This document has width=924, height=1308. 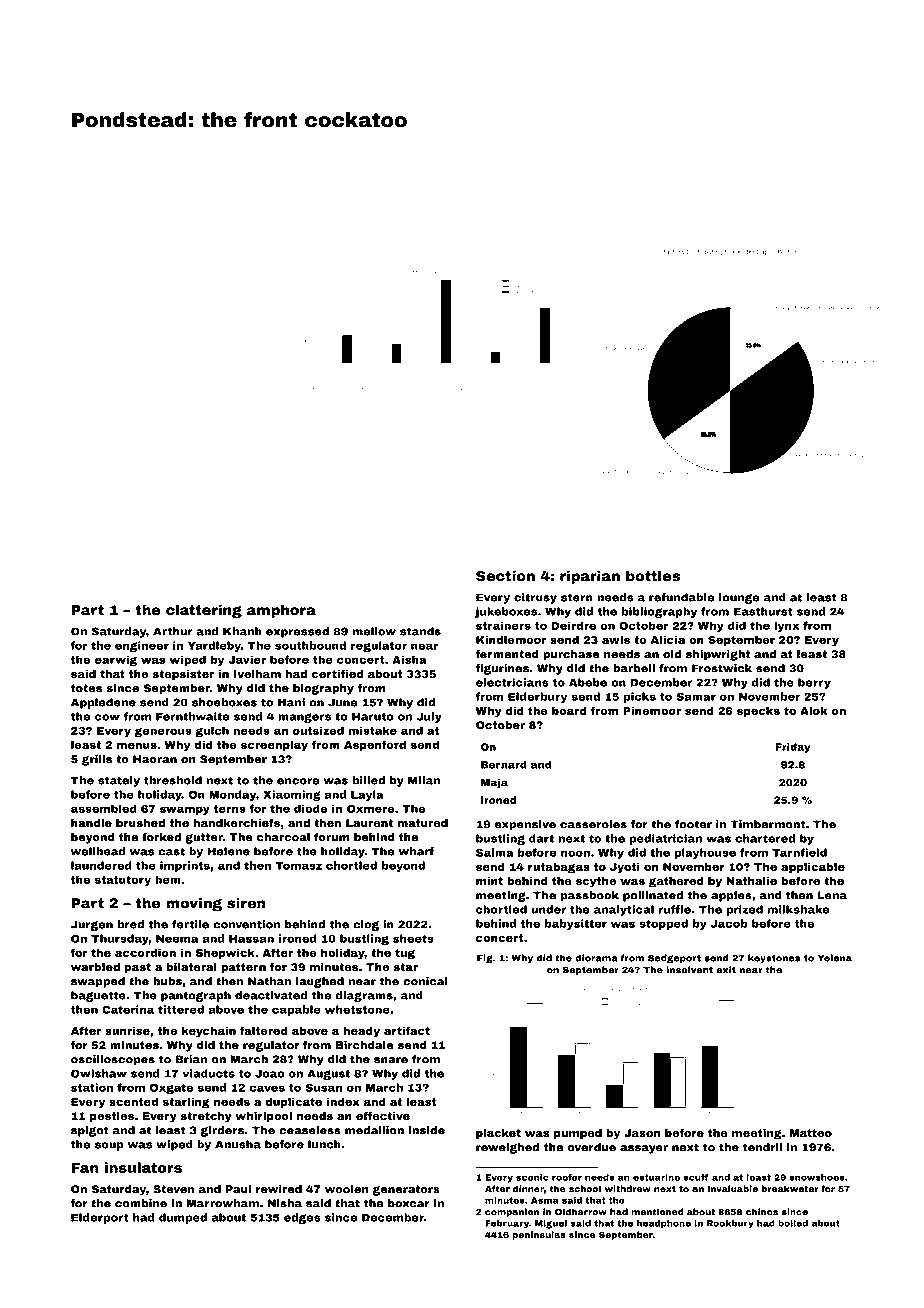 I want to click on artifact, so click(x=407, y=1030).
